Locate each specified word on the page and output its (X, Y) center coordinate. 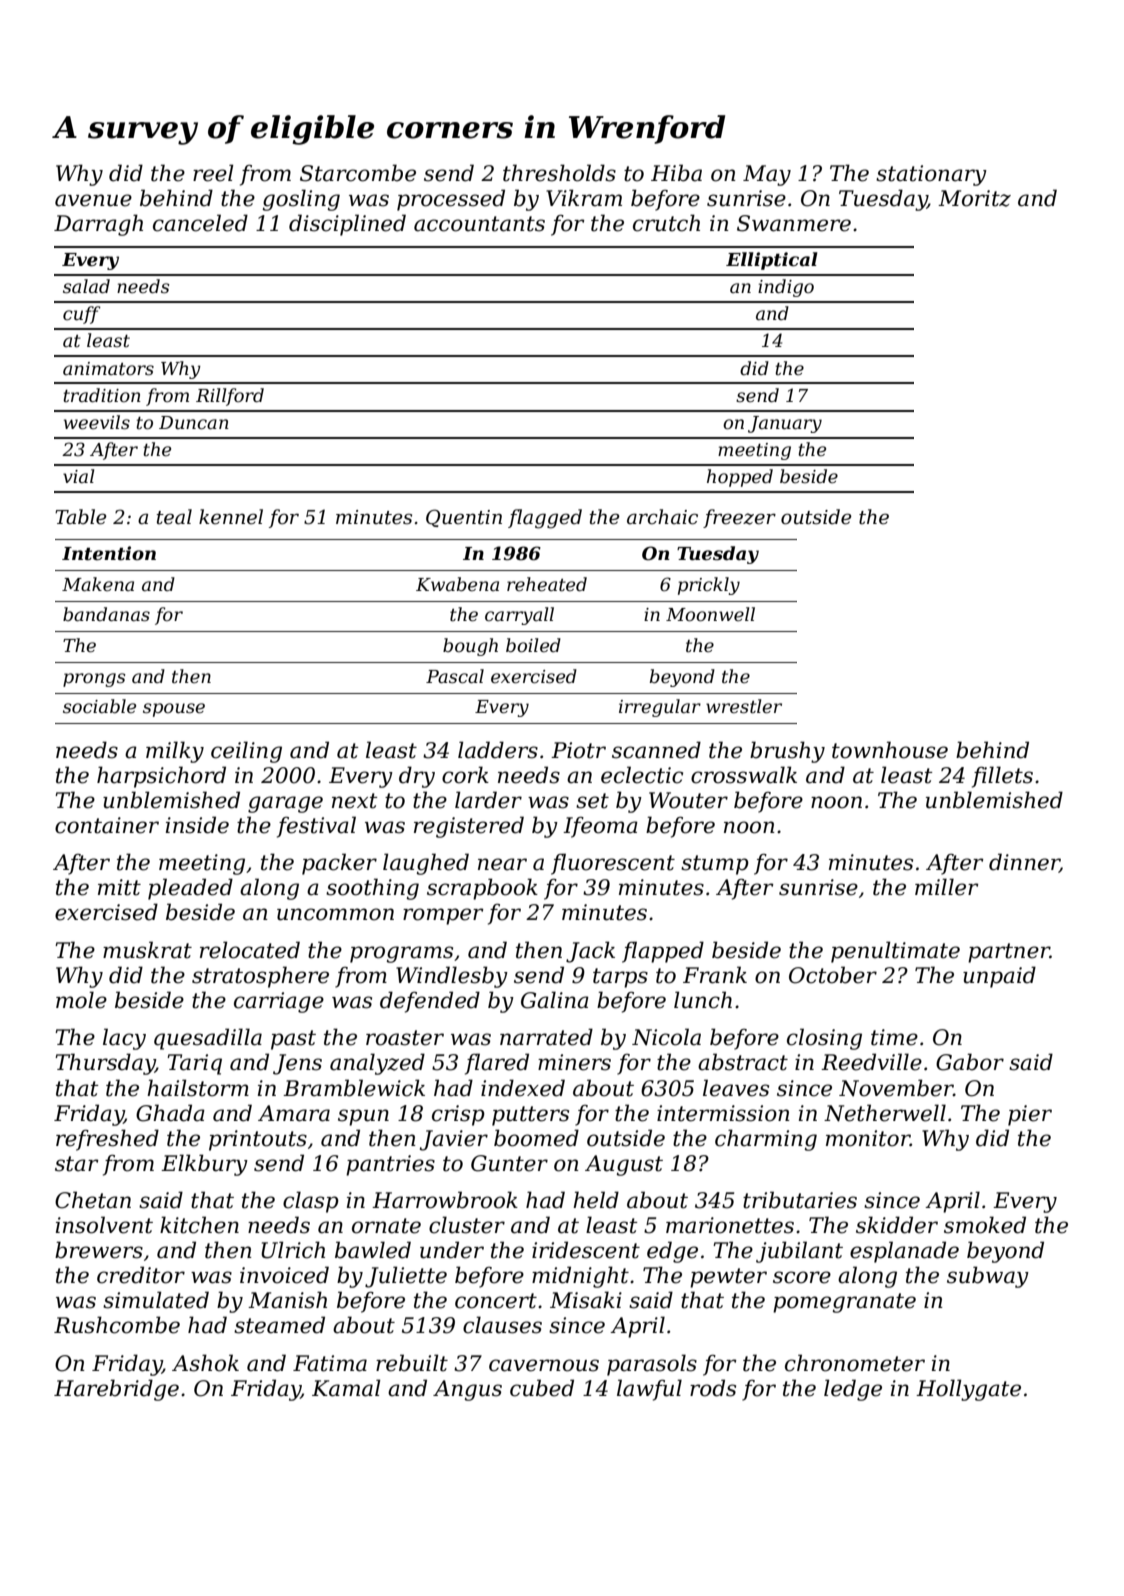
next (355, 801)
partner (1009, 953)
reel (213, 173)
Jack (590, 952)
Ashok (205, 1363)
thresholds (559, 173)
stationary (931, 175)
